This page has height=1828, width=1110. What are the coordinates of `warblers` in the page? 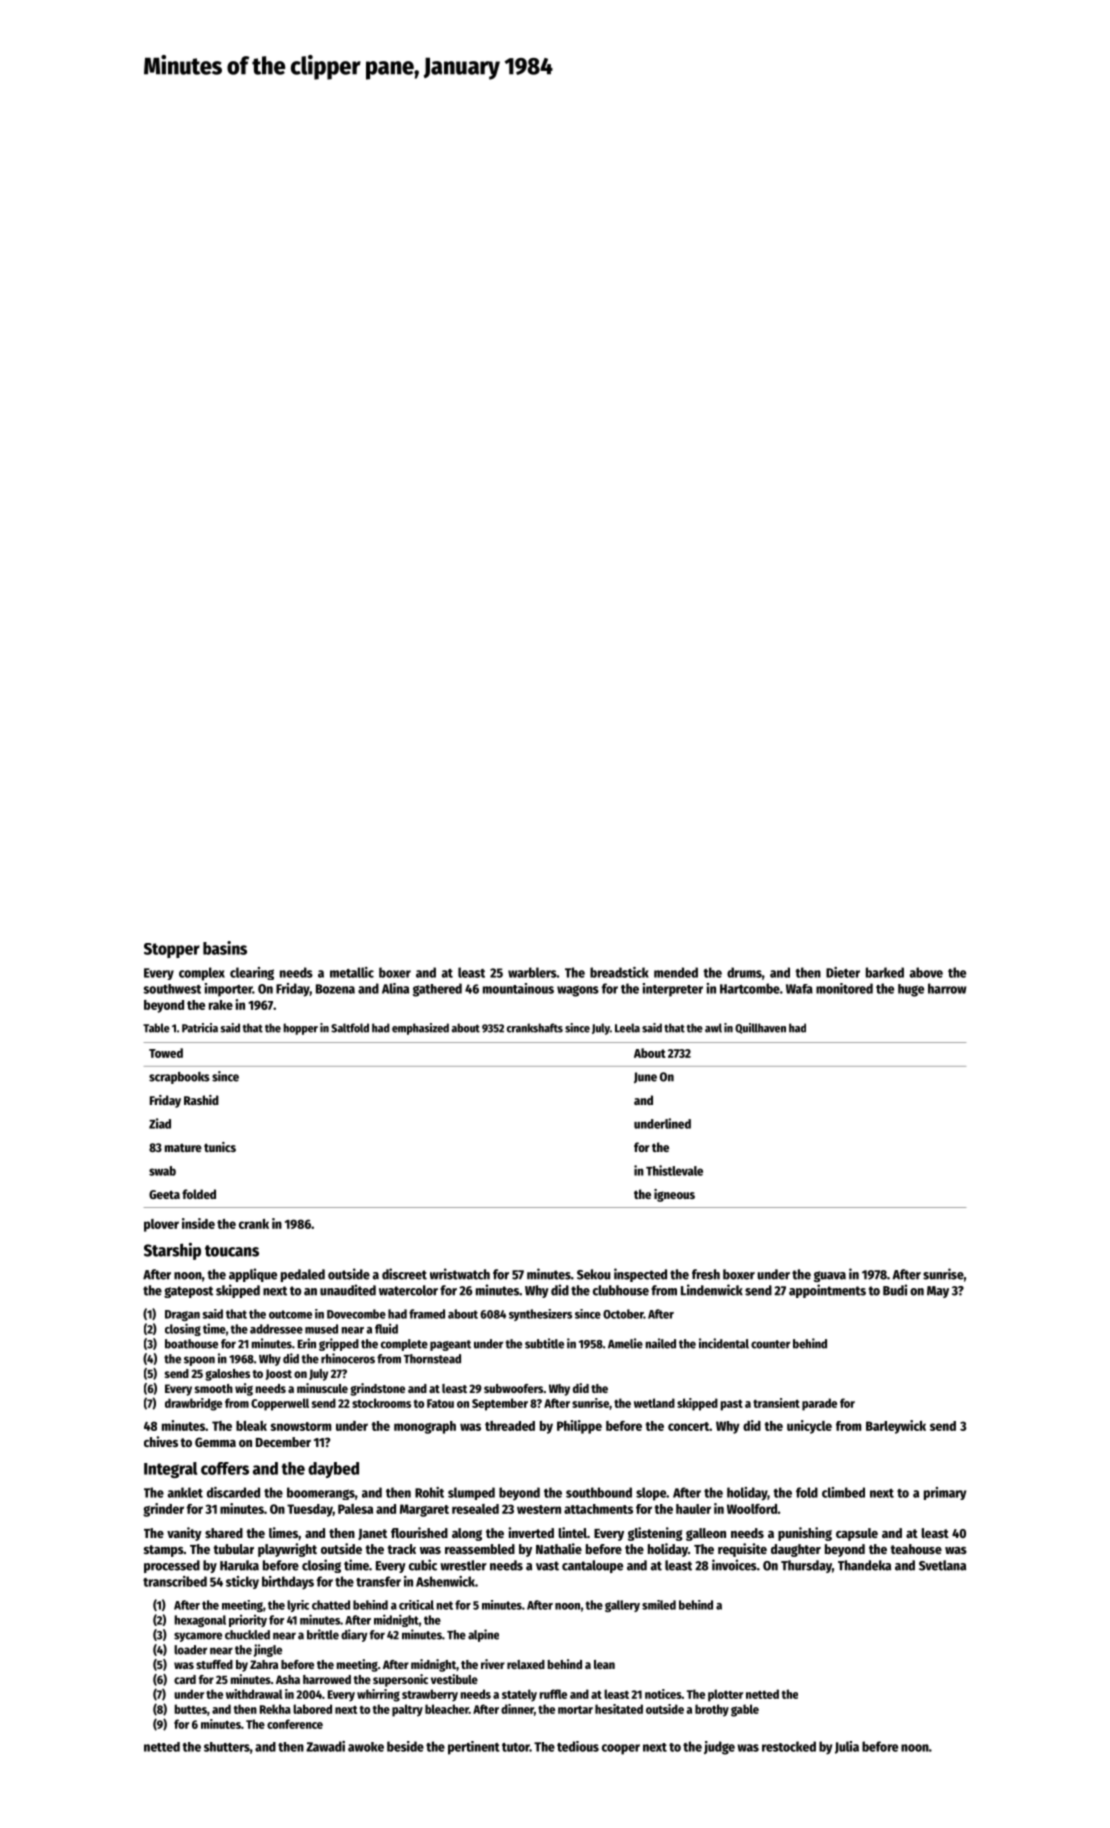 It's located at (532, 972).
